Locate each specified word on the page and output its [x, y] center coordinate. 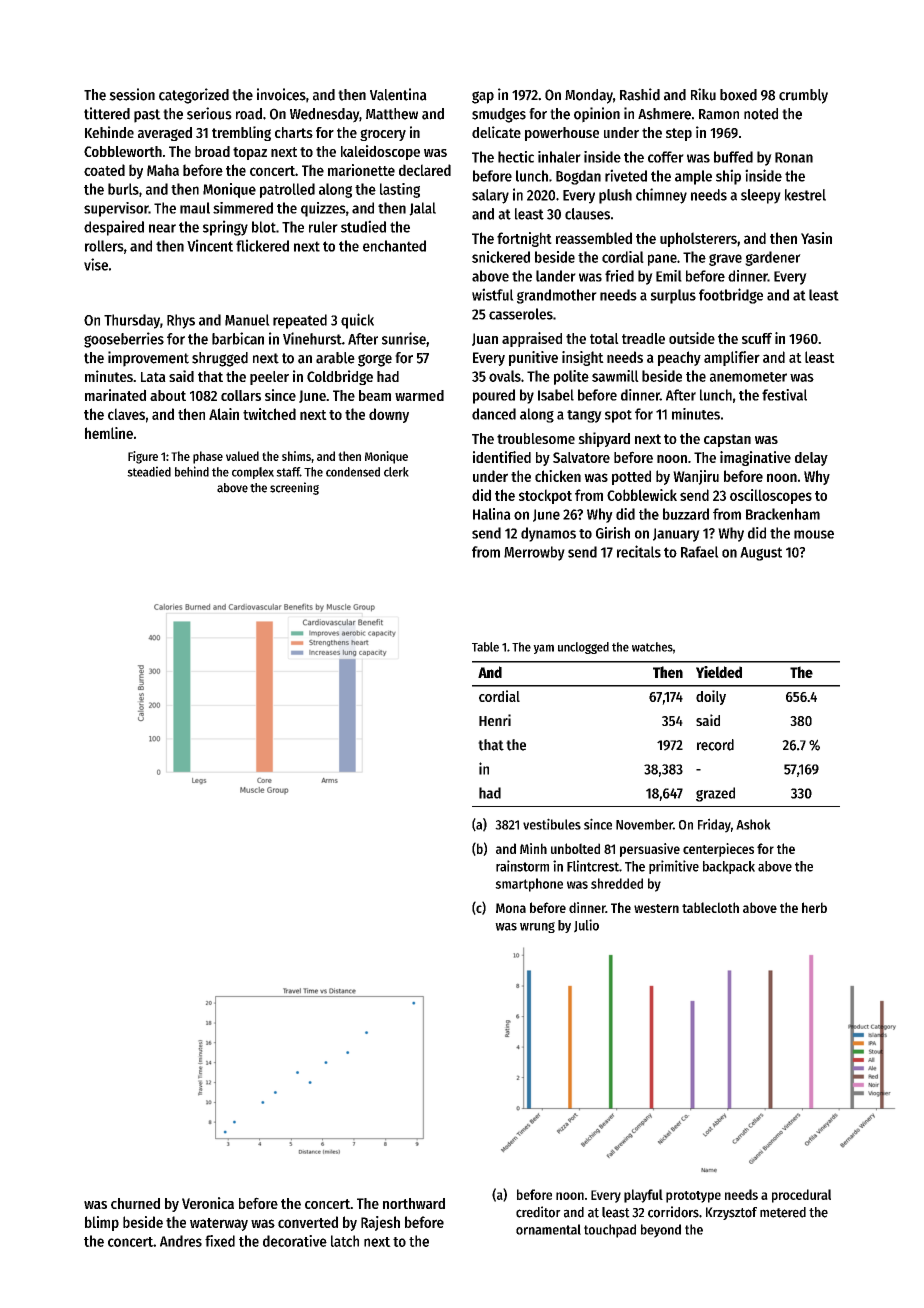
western [656, 908]
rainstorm [522, 866]
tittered [107, 113]
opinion [597, 115]
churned [135, 1203]
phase [208, 457]
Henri [495, 720]
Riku [703, 94]
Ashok [753, 824]
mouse [814, 534]
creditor [538, 1212]
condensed [353, 472]
